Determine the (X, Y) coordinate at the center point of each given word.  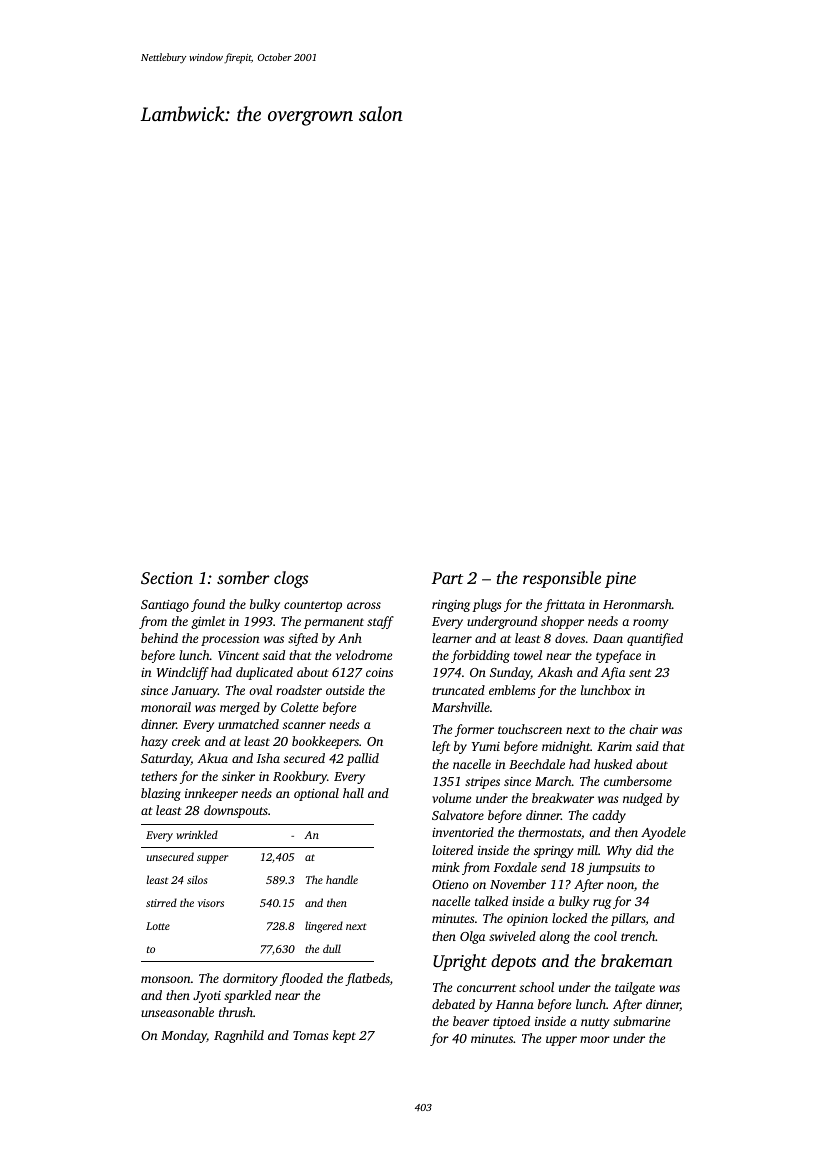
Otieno (450, 884)
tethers (159, 776)
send (553, 867)
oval (260, 690)
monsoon (166, 979)
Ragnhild (239, 1036)
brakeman (636, 960)
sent (640, 673)
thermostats (549, 832)
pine (620, 580)
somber (243, 577)
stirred (161, 902)
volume (451, 798)
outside (345, 690)
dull (332, 948)
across (364, 605)
